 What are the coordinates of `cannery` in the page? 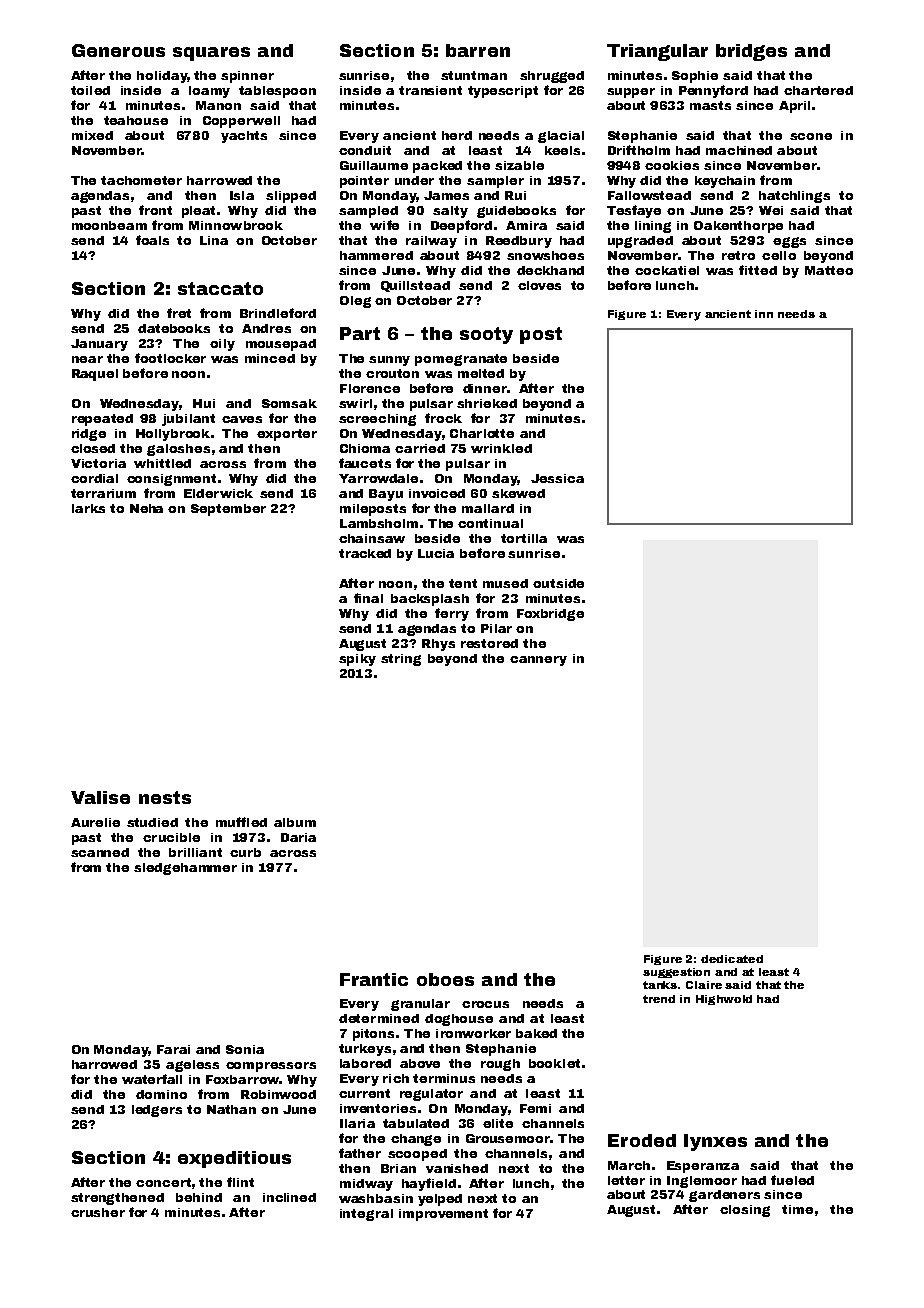 It's located at (538, 661).
